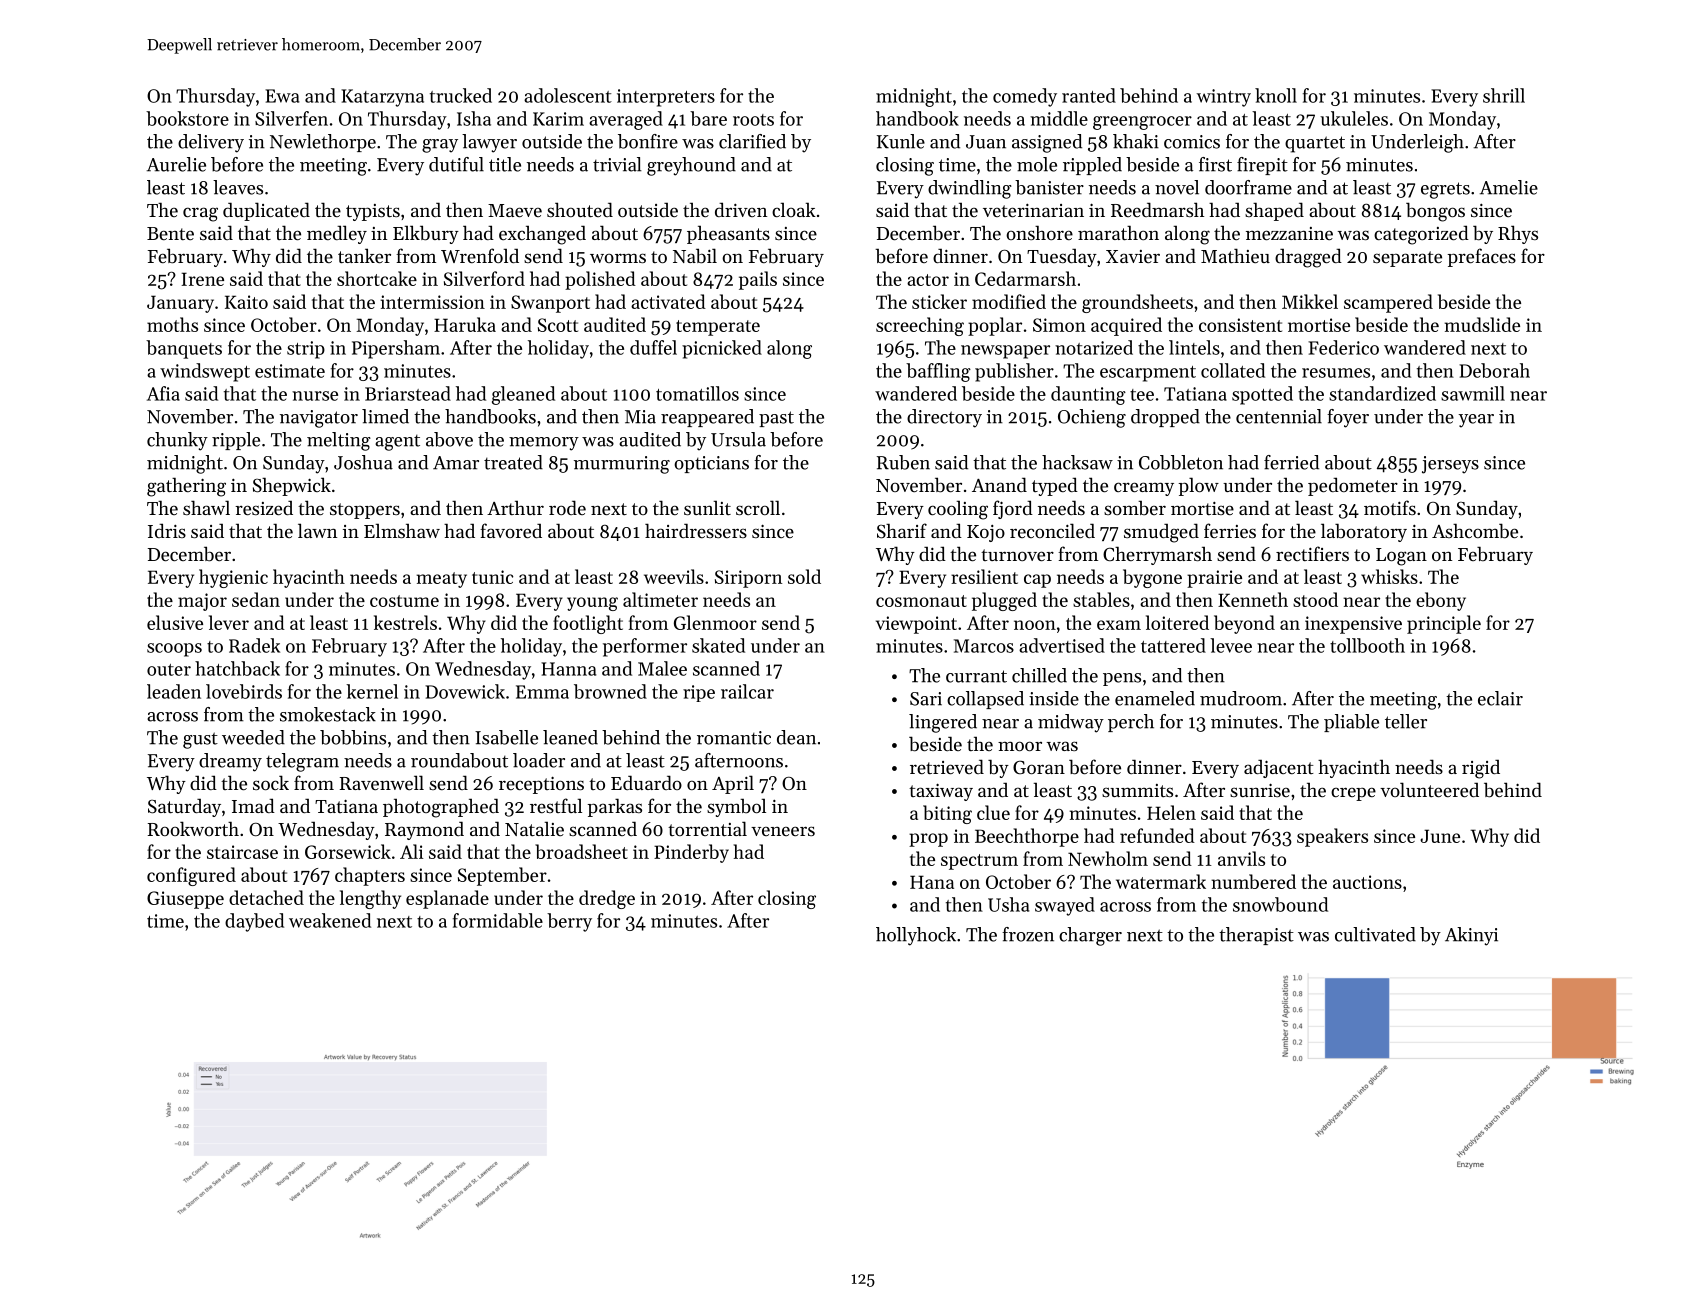 This page has width=1701, height=1314. Describe the element at coordinates (568, 669) in the page. I see `Hanna` at that location.
